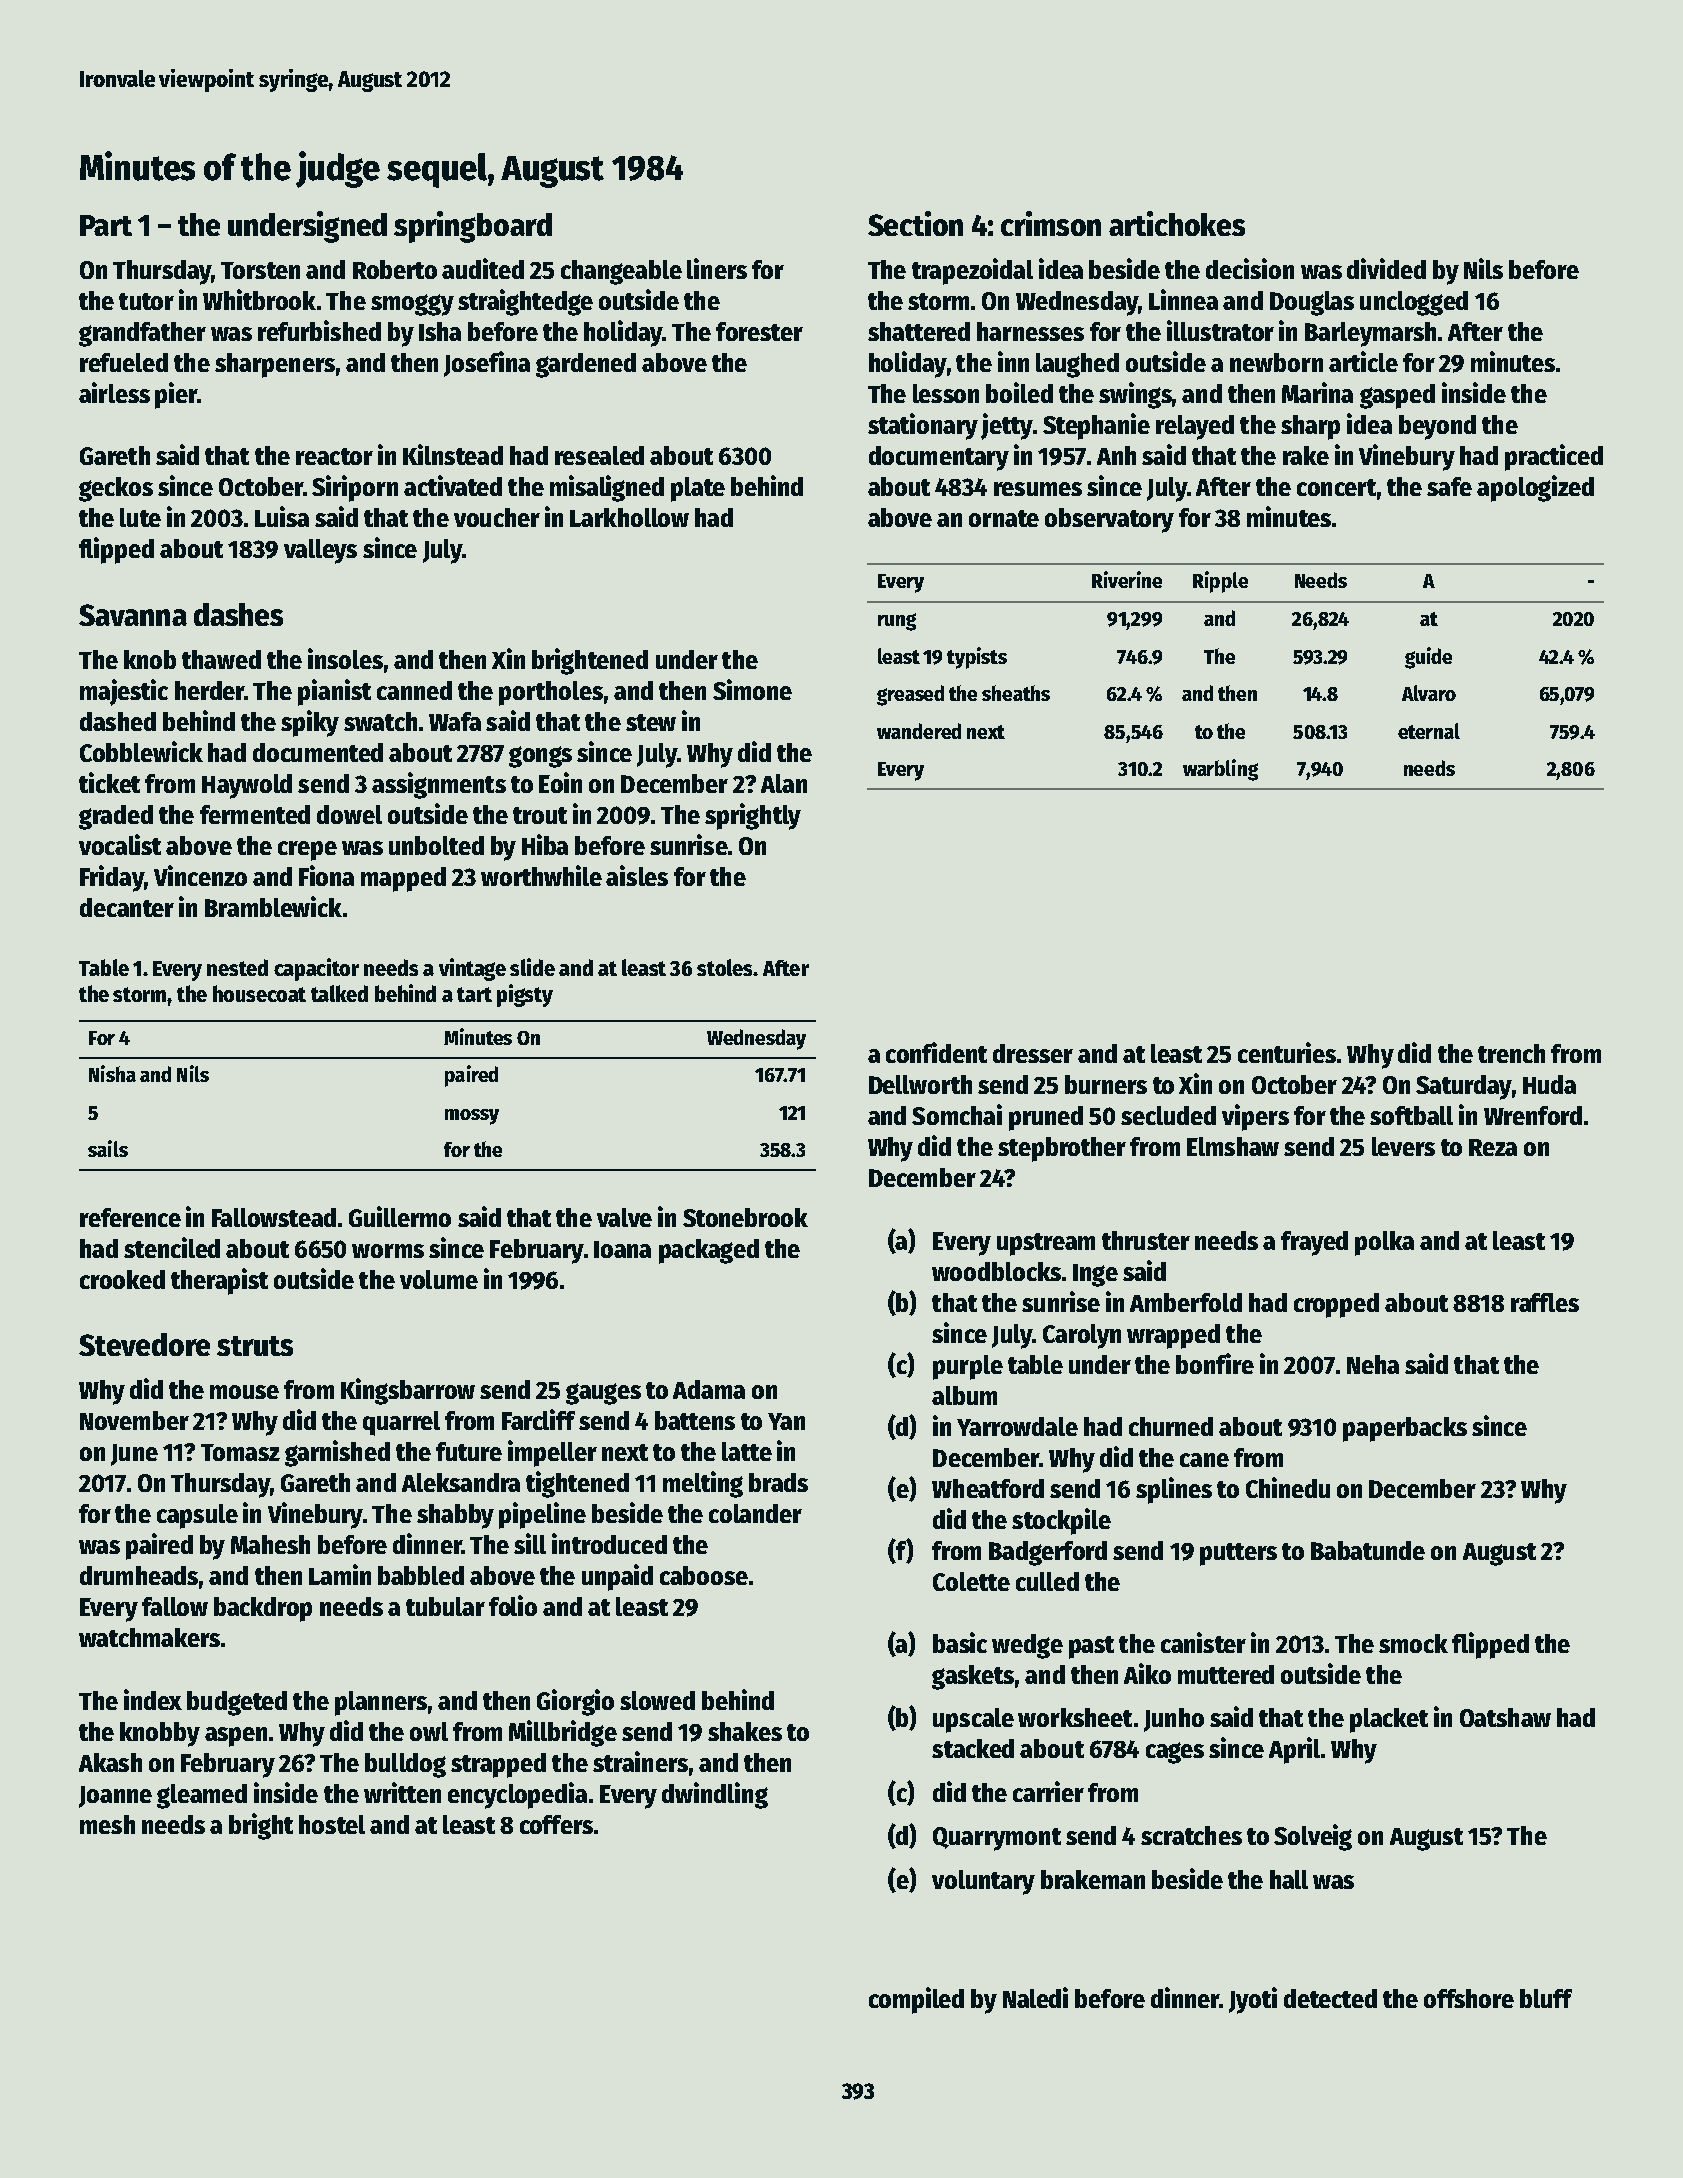  What do you see at coordinates (473, 227) in the image?
I see `springboard` at bounding box center [473, 227].
